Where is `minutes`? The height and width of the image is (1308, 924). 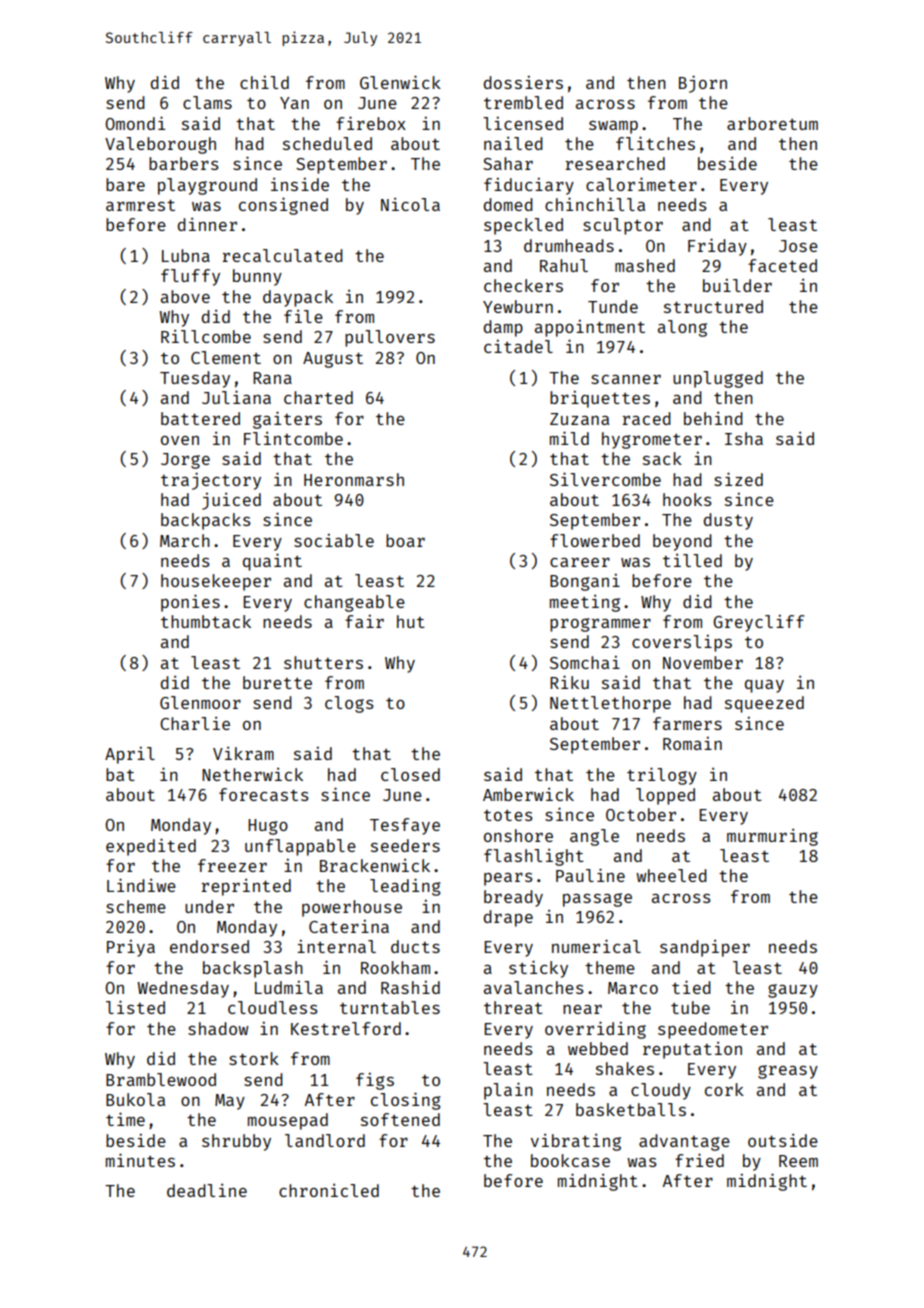 minutes is located at coordinates (140, 1160).
